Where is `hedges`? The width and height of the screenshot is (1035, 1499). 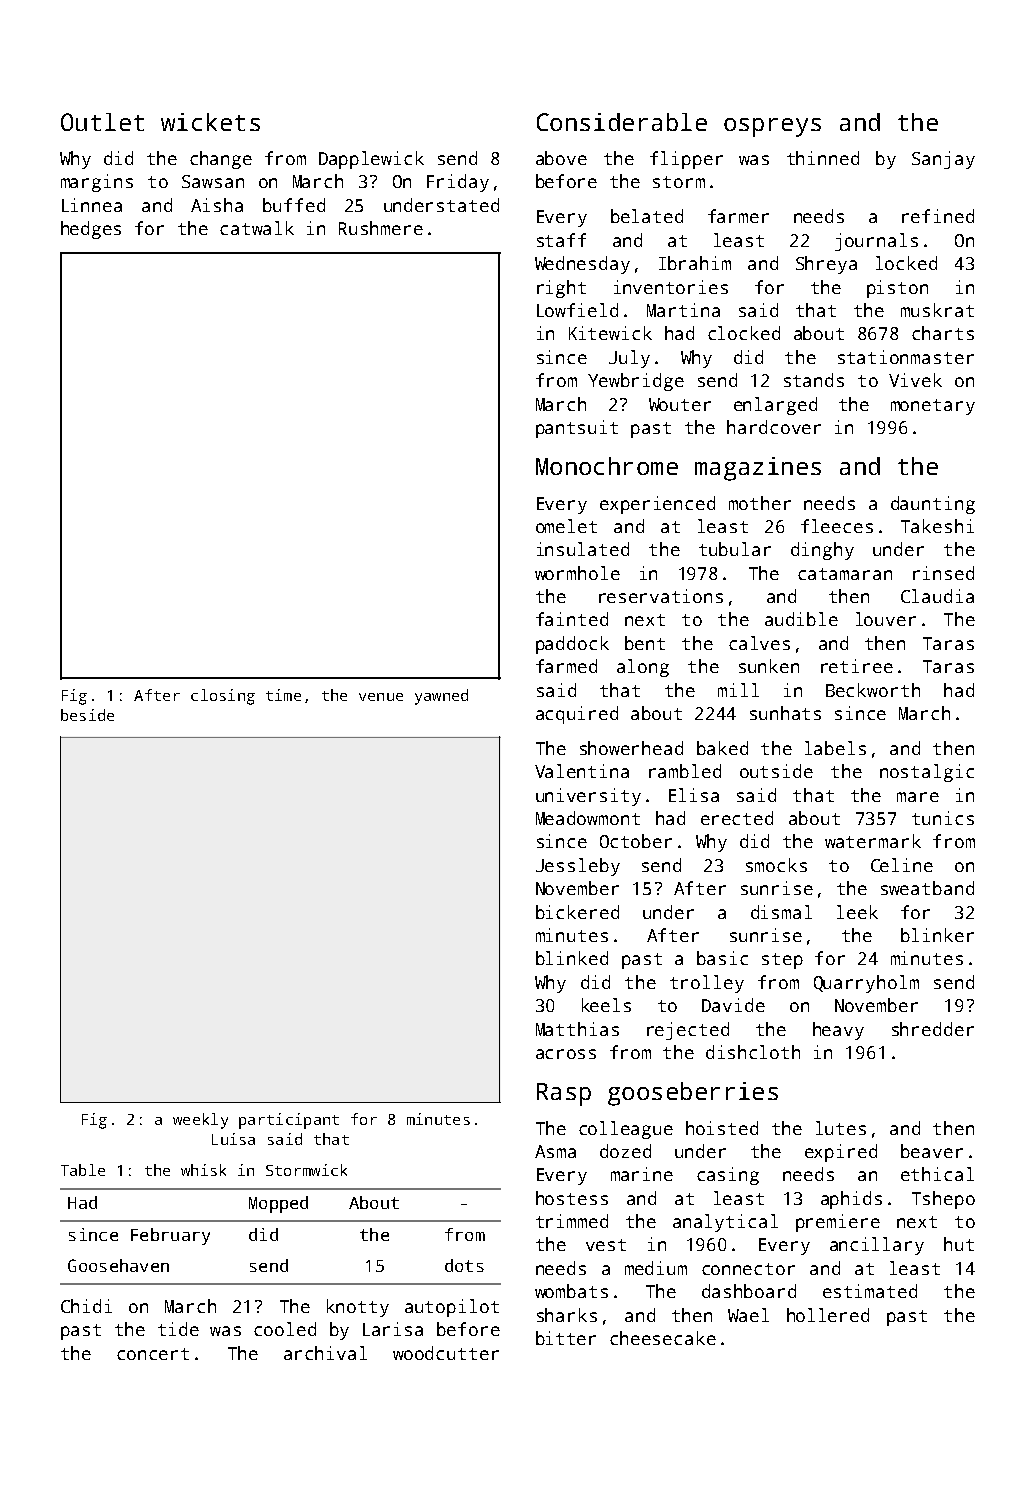 hedges is located at coordinates (91, 230).
